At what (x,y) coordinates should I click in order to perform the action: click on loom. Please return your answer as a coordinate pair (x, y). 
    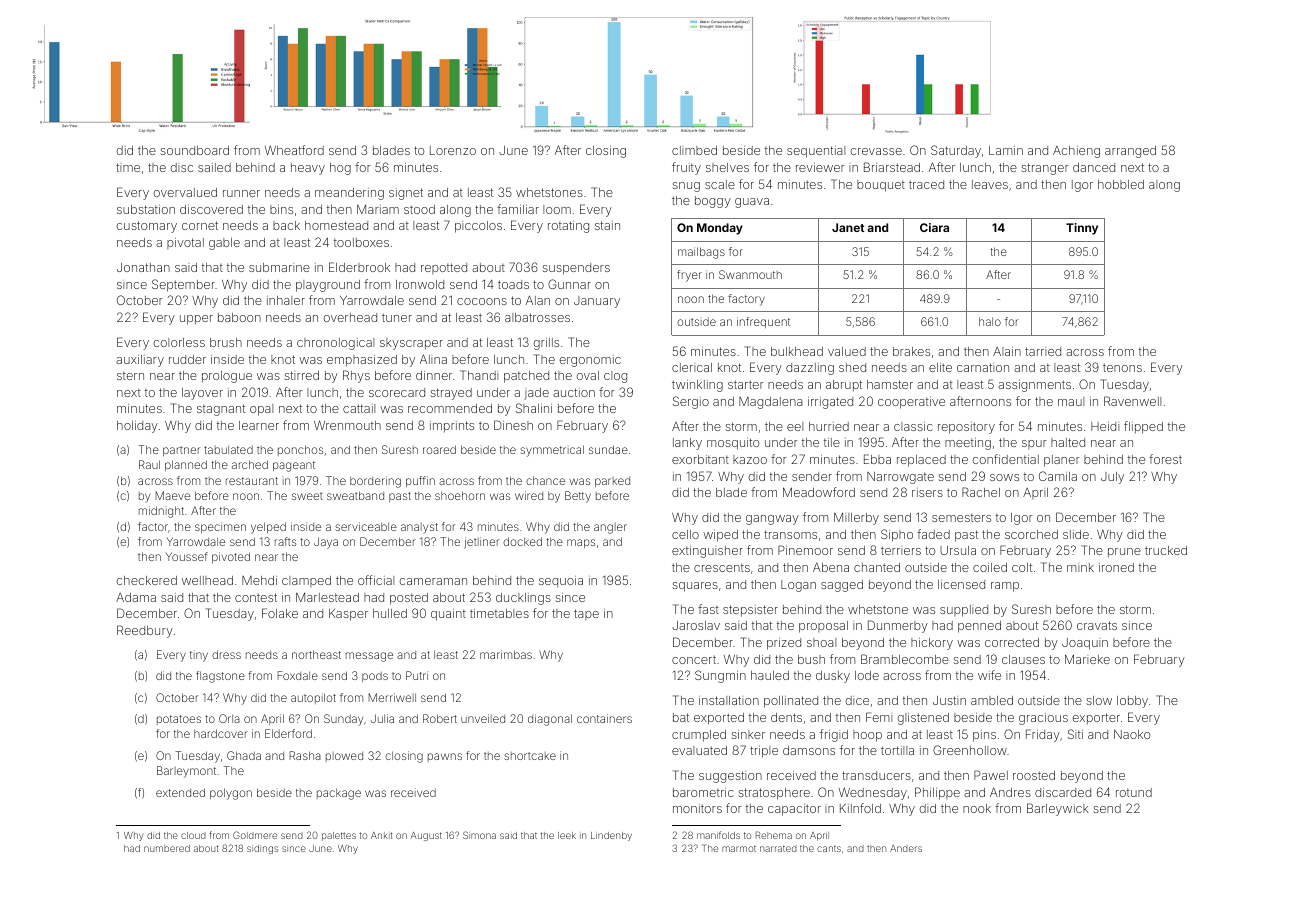
    Looking at the image, I should click on (557, 209).
